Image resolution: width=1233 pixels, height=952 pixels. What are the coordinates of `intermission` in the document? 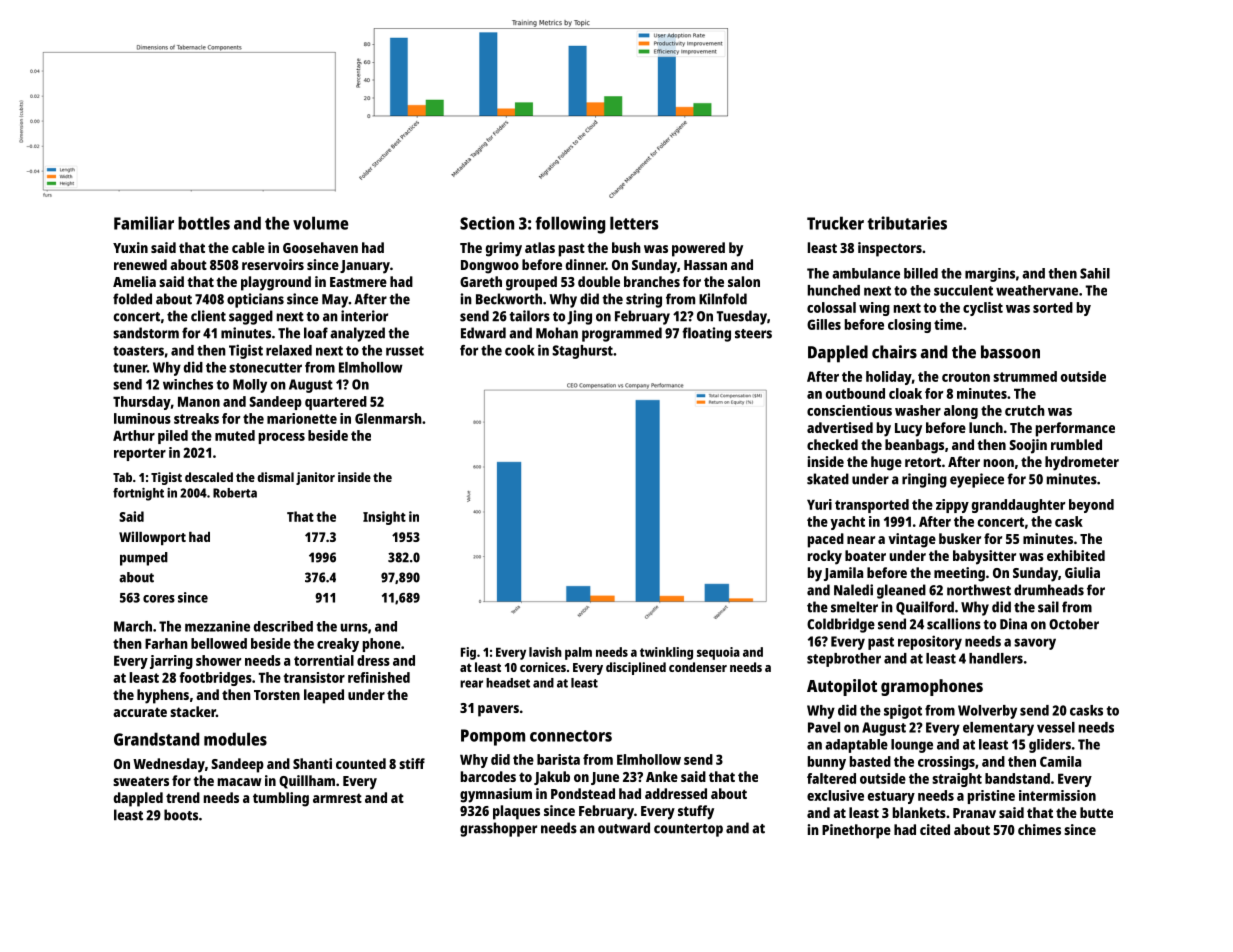 It's located at (1057, 795).
